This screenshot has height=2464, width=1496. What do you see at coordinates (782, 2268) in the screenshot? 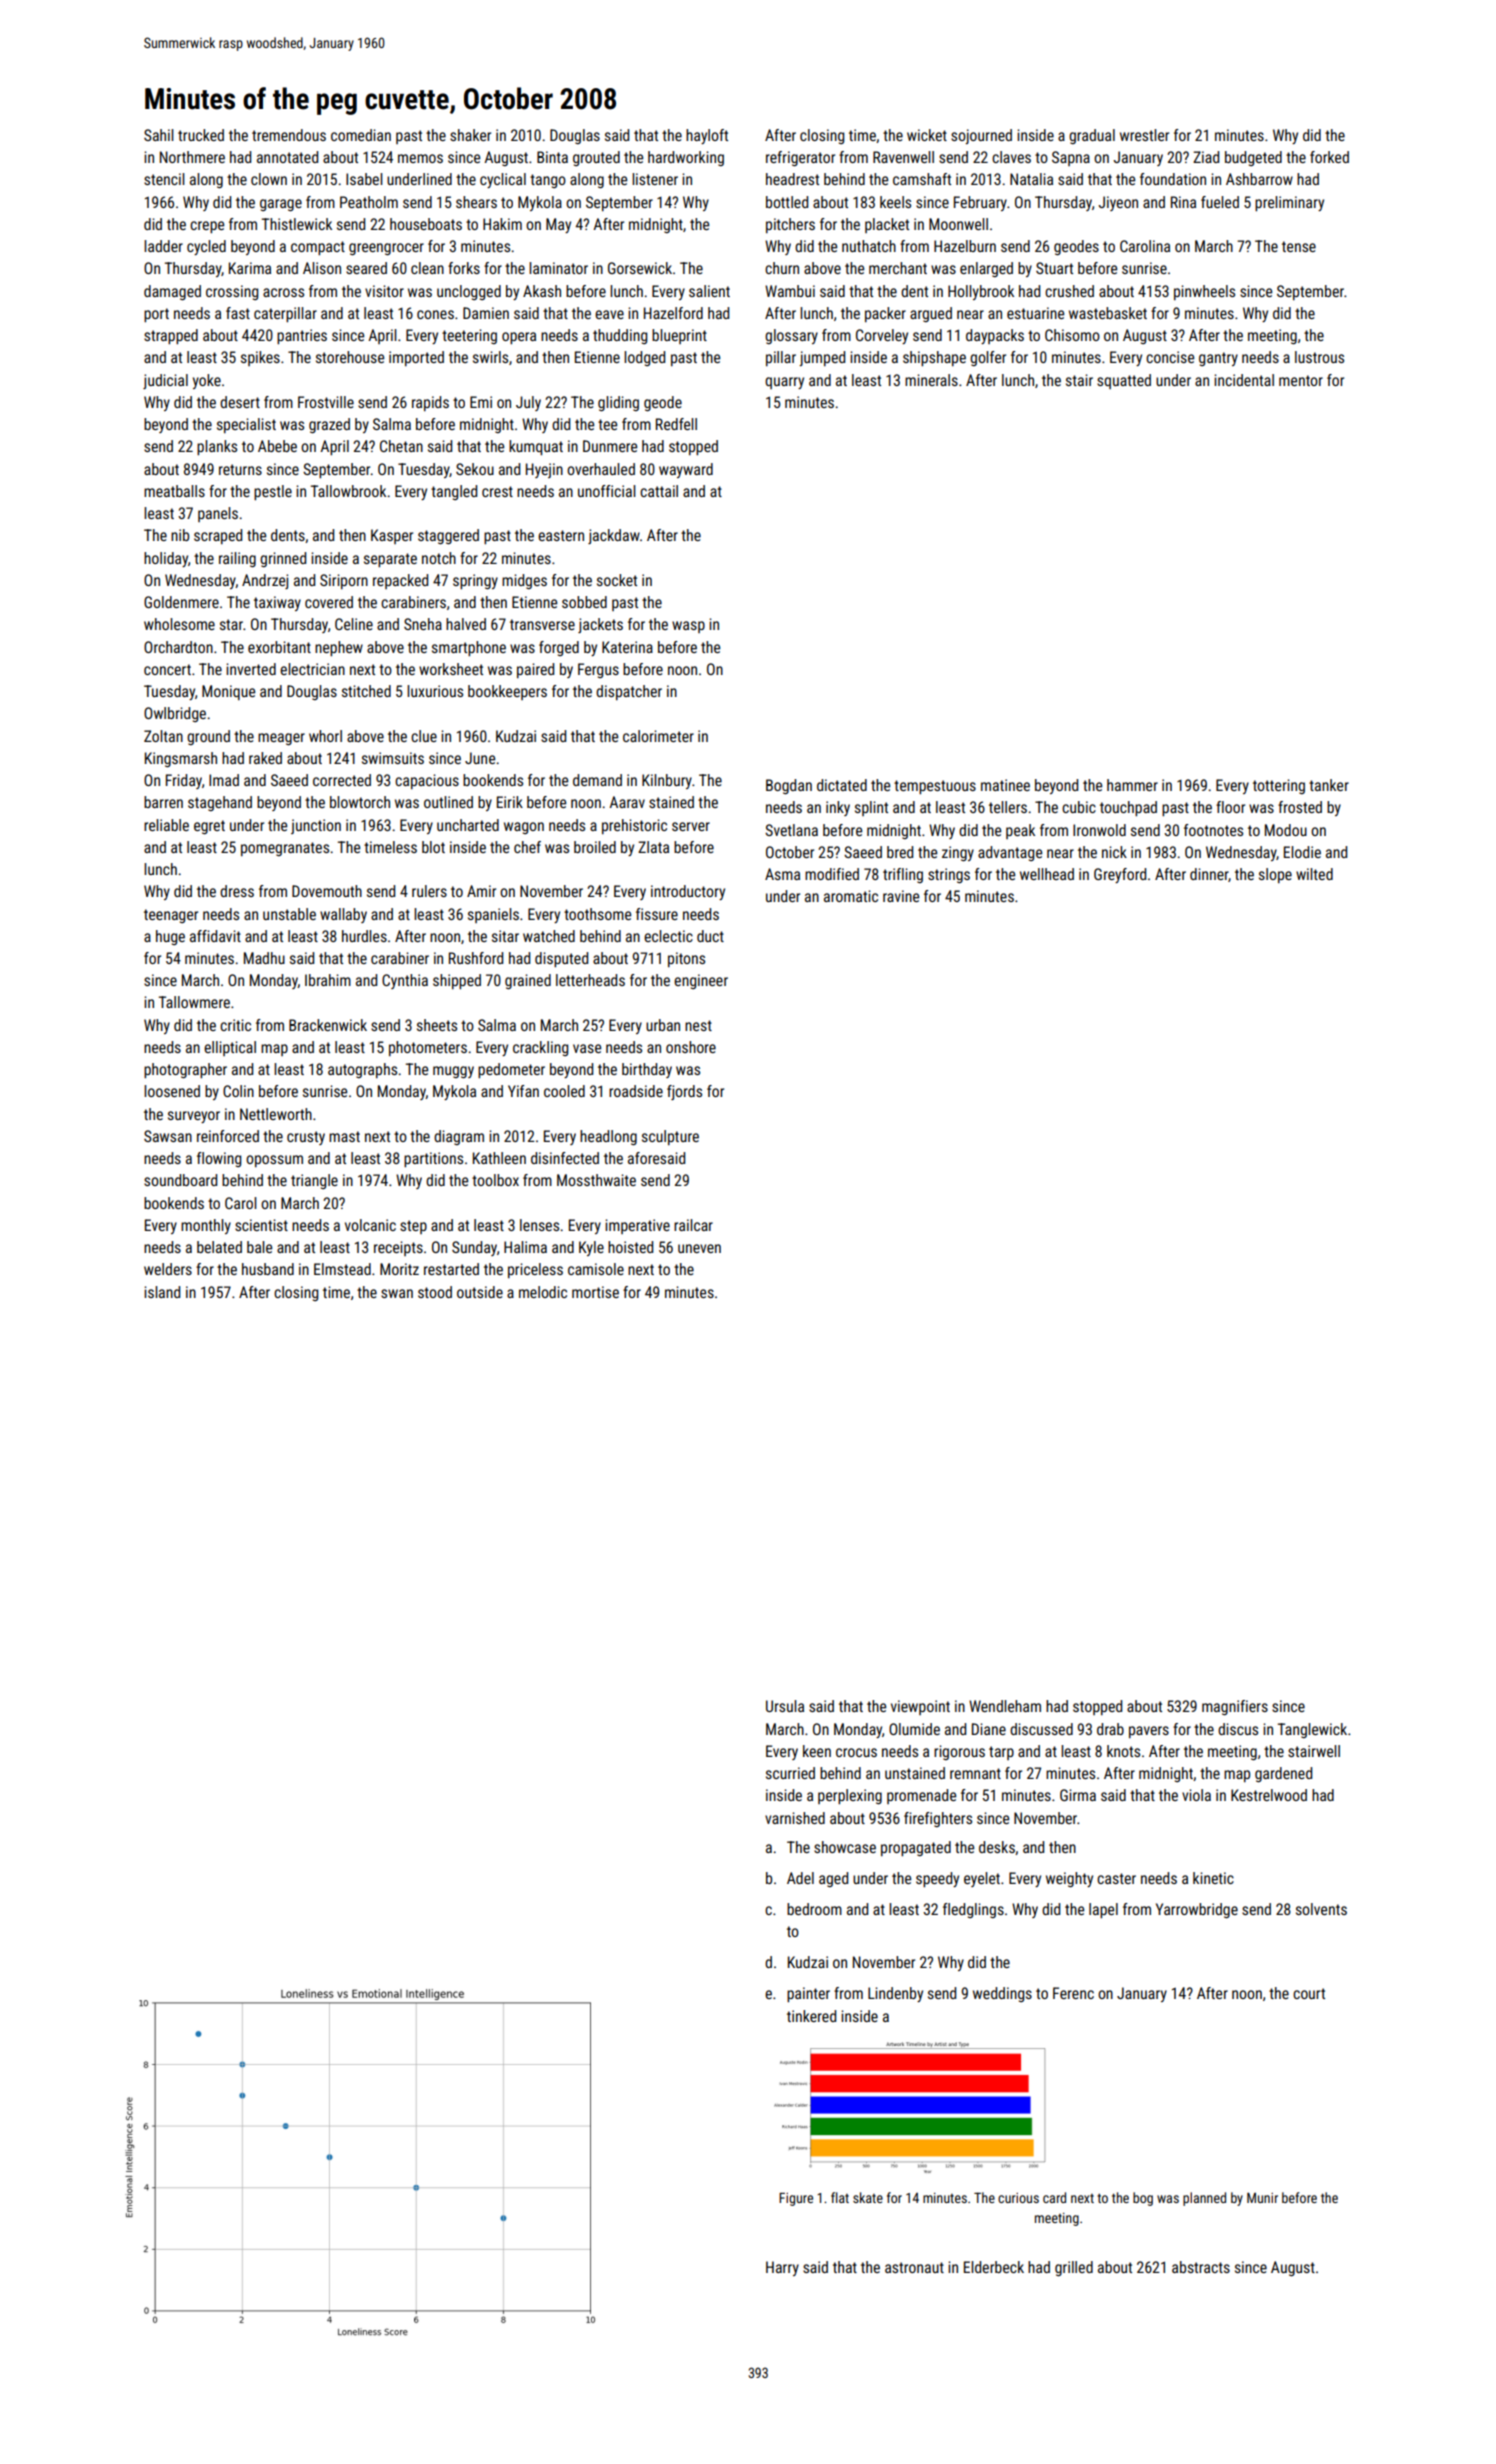
I see `Harry` at bounding box center [782, 2268].
